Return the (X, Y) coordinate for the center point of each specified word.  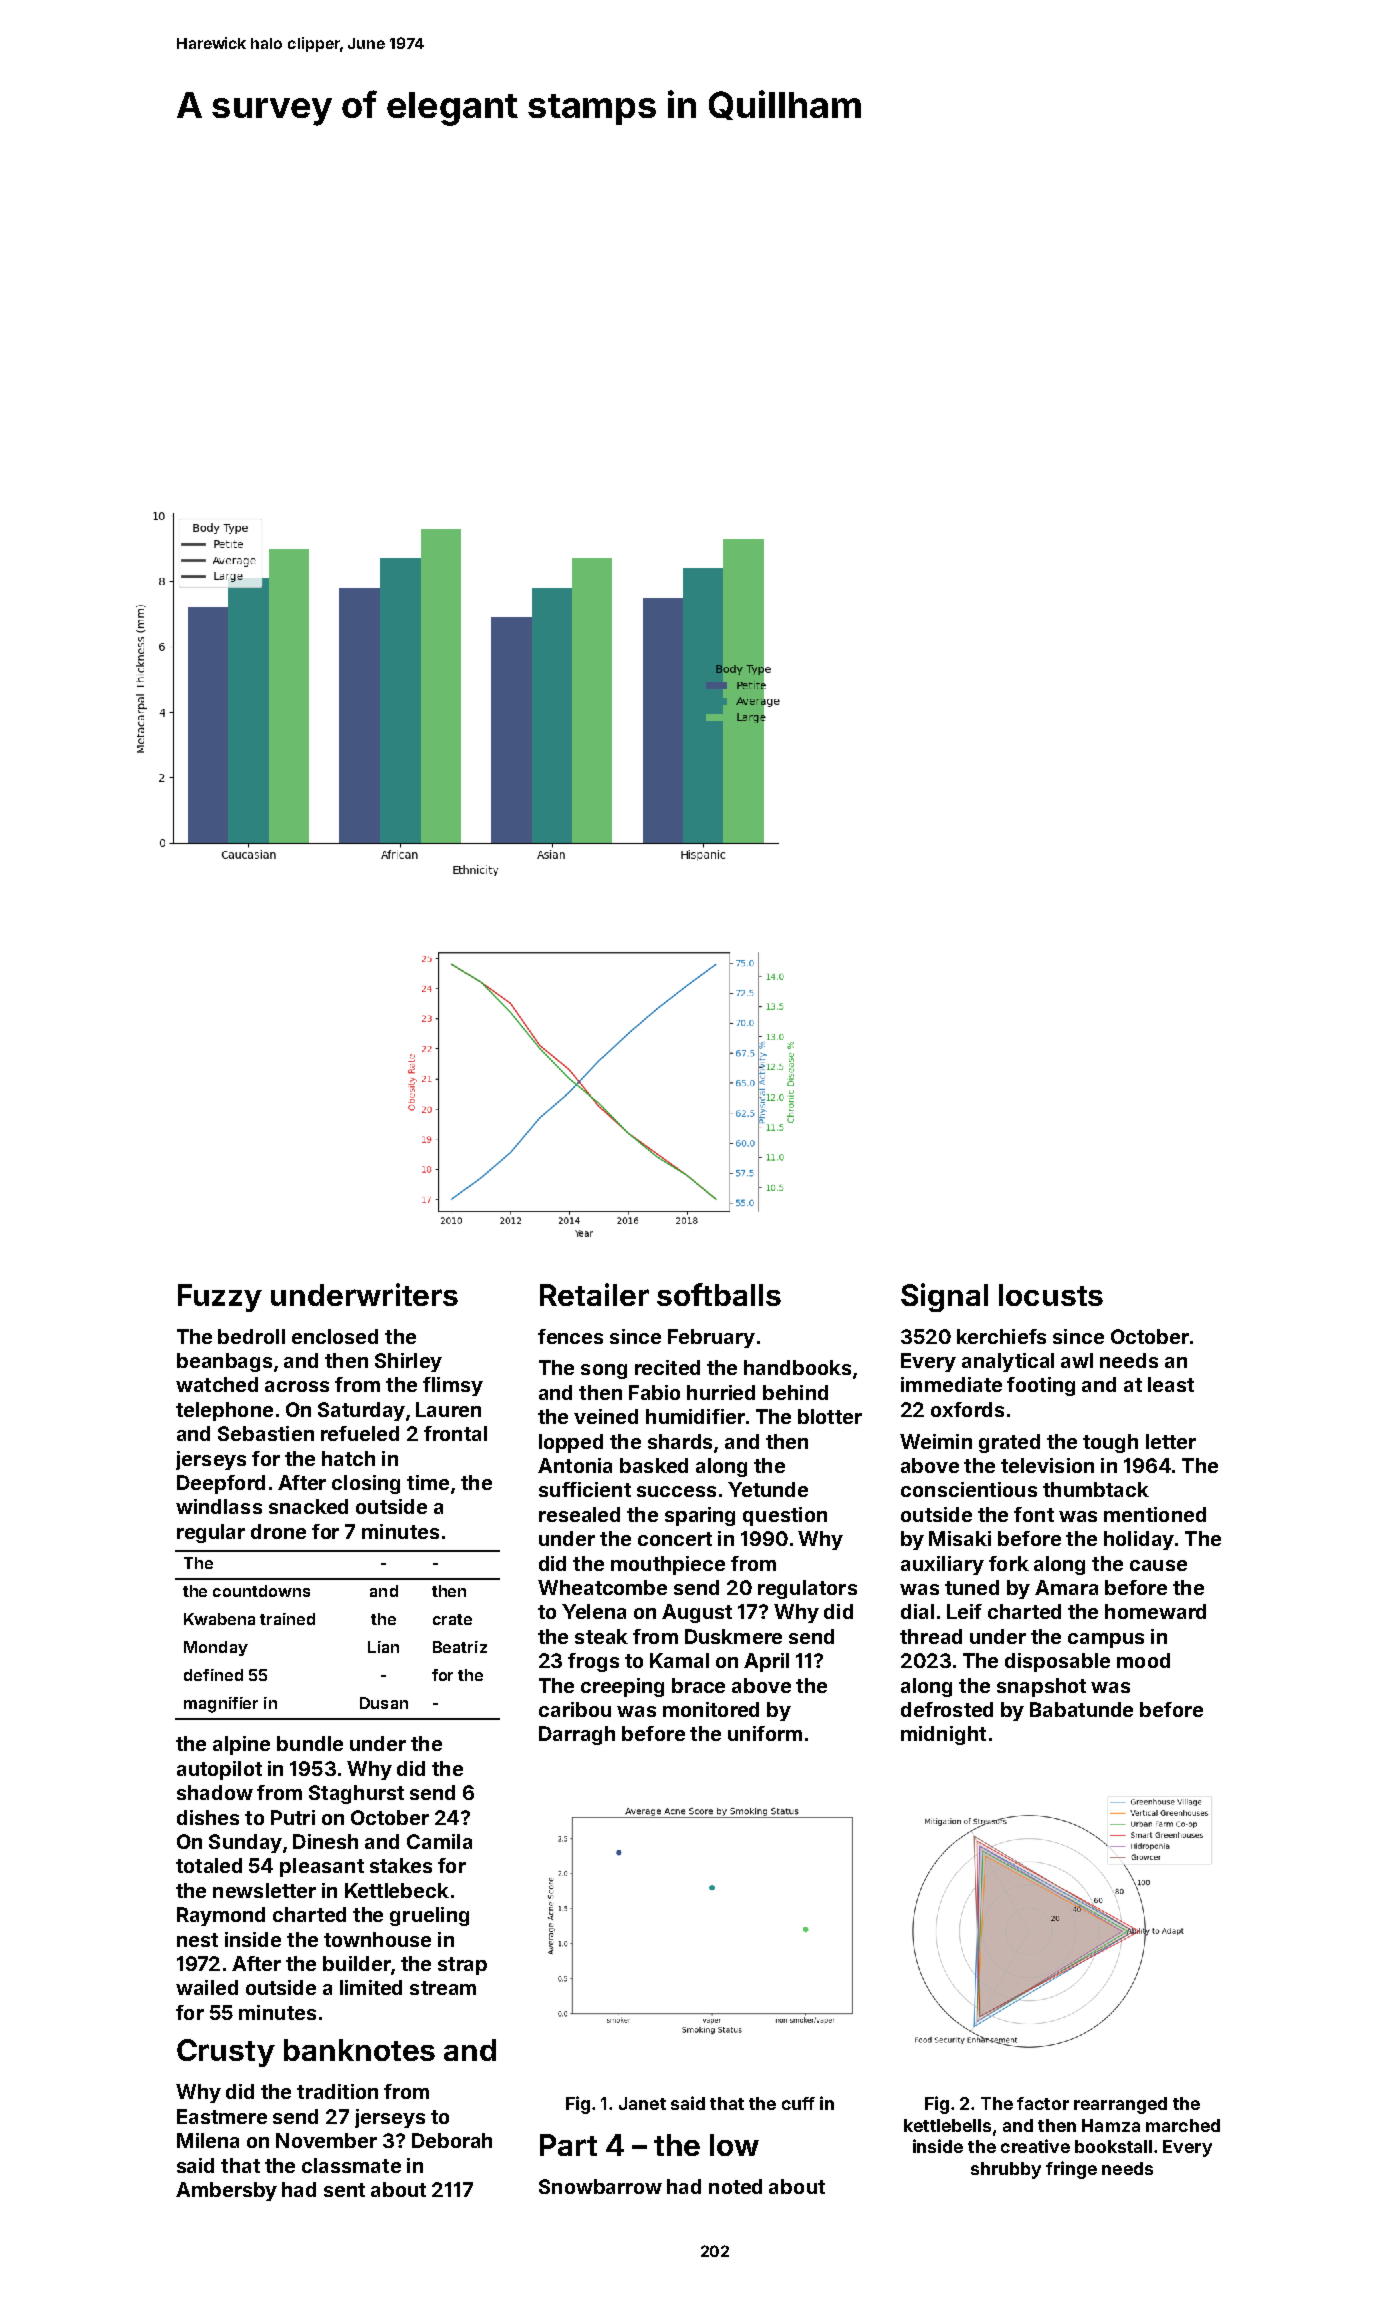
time (428, 1482)
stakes (401, 1865)
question (785, 1516)
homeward (1155, 1611)
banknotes (359, 2050)
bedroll (251, 1336)
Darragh (577, 1735)
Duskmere (733, 1636)
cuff (798, 2103)
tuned (972, 1587)
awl (1077, 1360)
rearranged (1120, 2105)
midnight (943, 1735)
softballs (719, 1294)
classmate (351, 2165)
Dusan (384, 1703)
